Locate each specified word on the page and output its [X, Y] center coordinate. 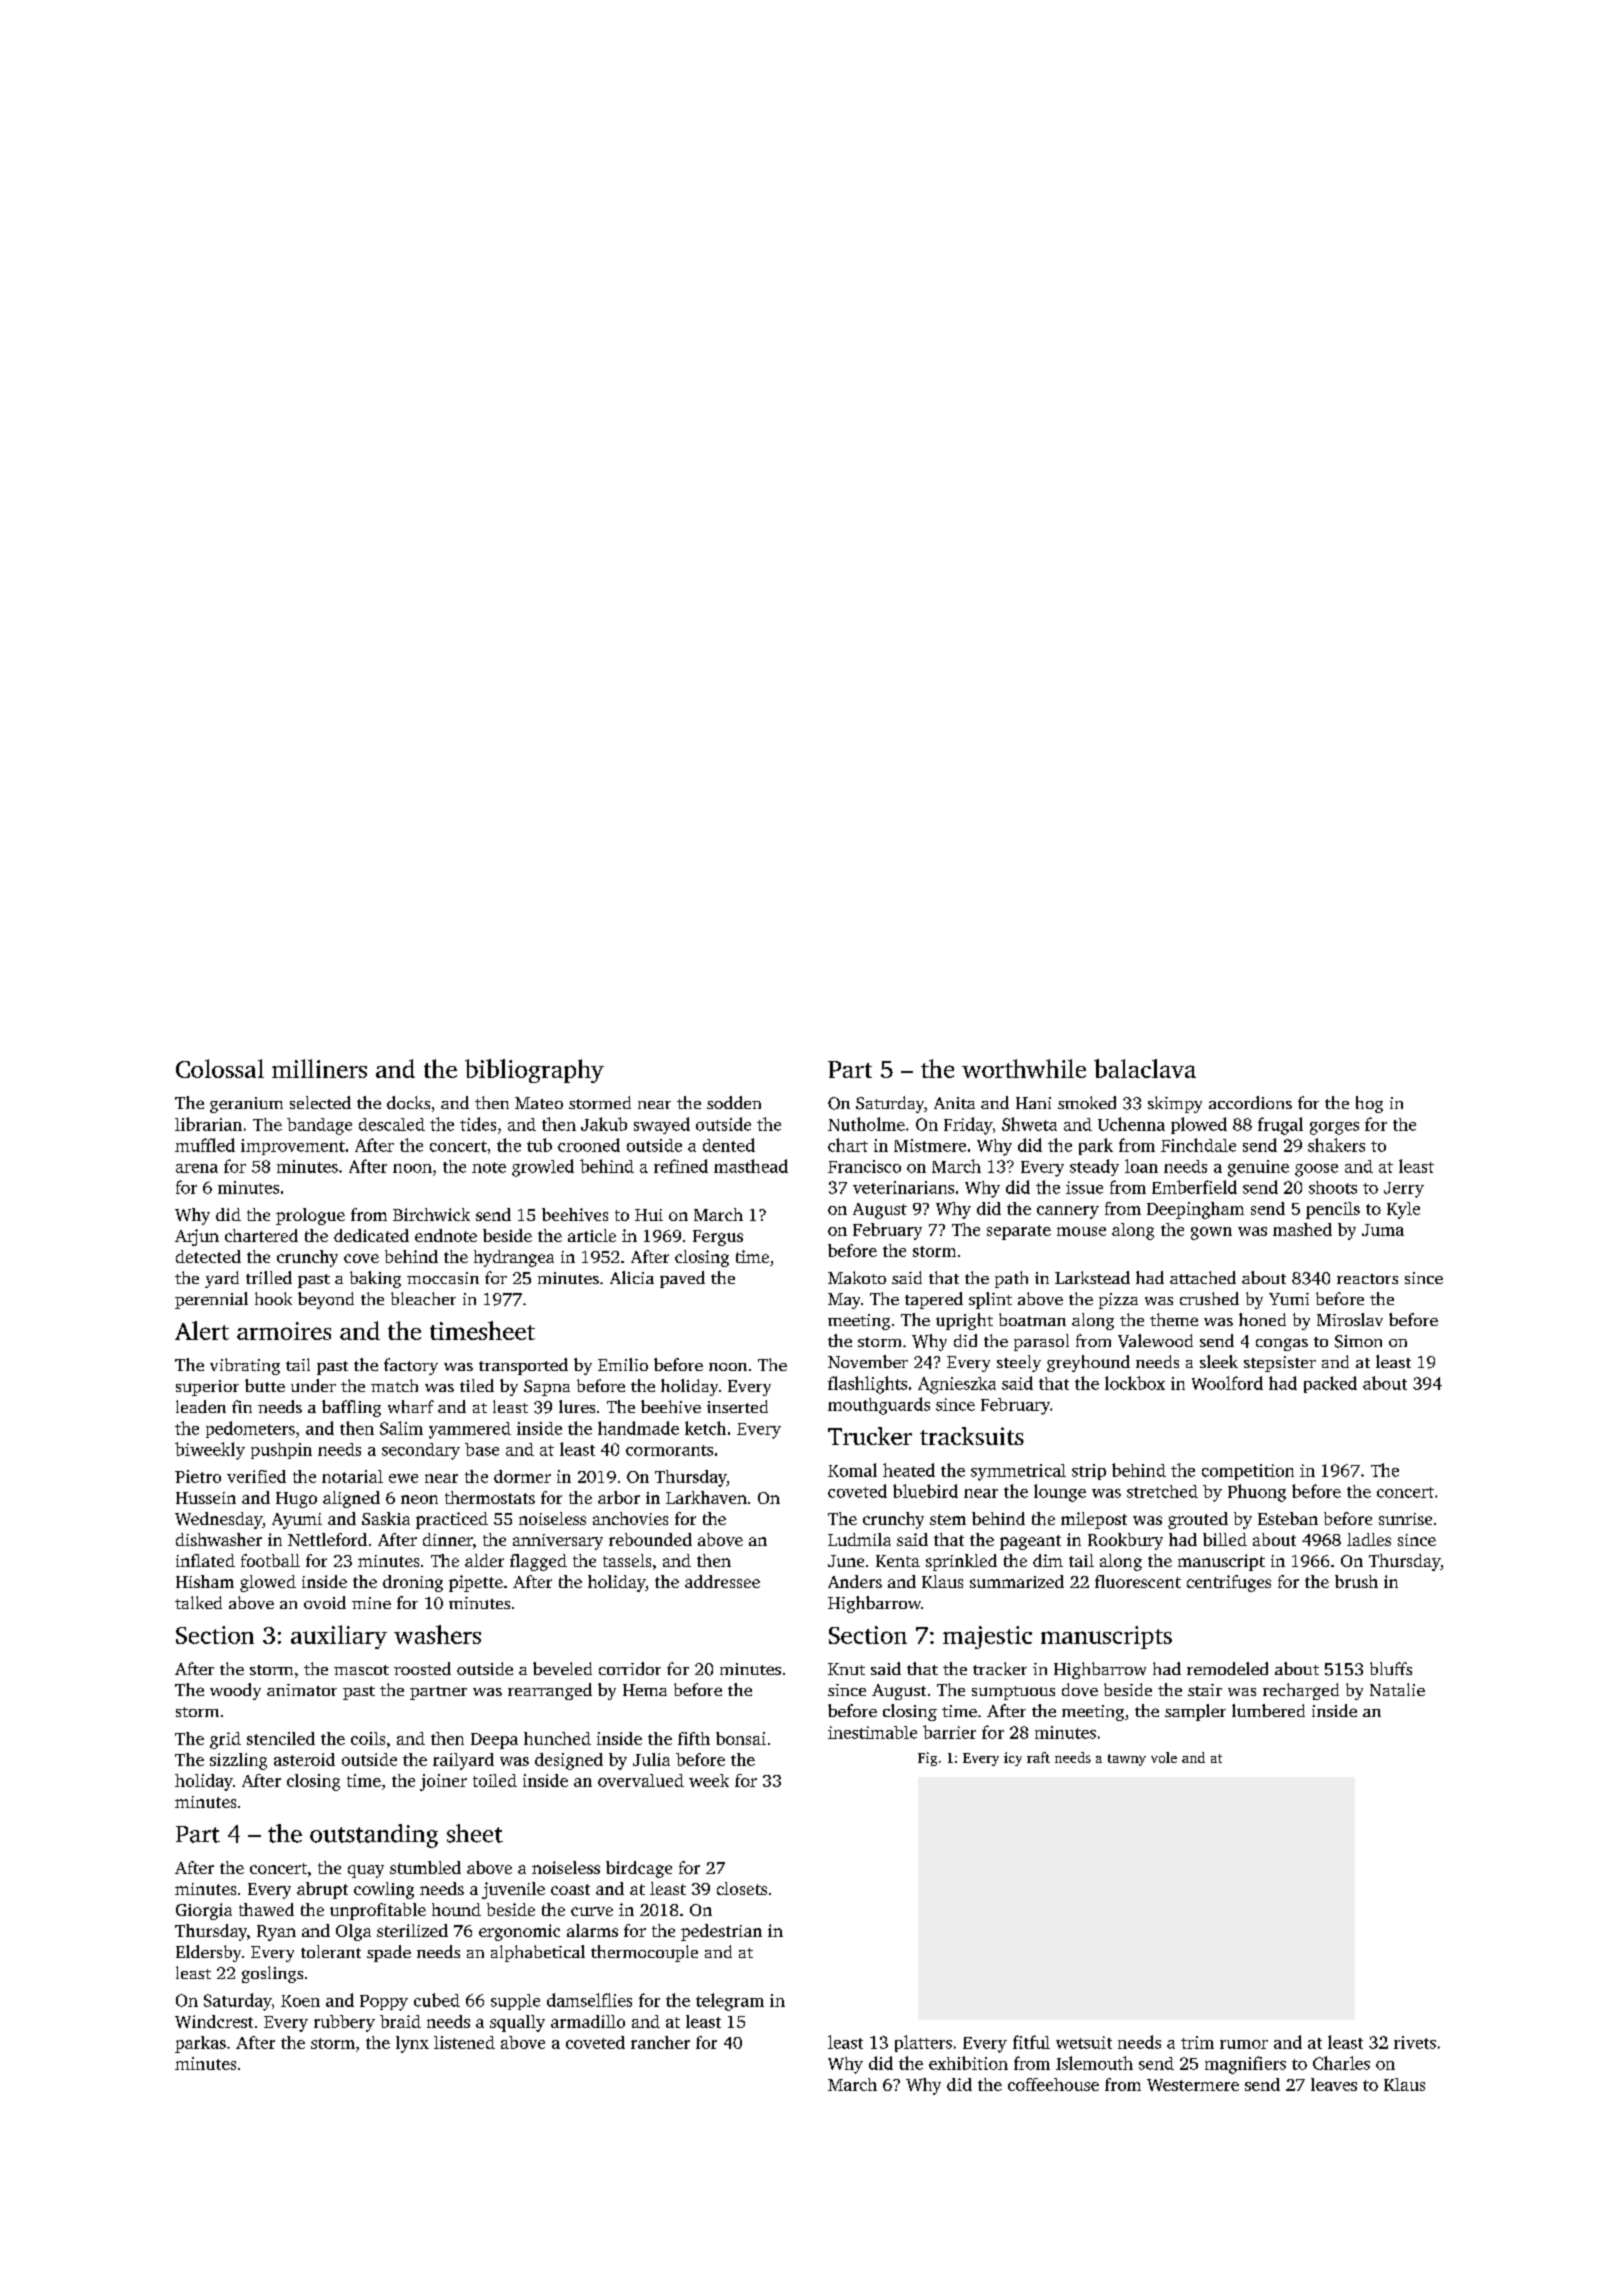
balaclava [1145, 1068]
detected [208, 1256]
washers [437, 1634]
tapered [934, 1300]
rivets [1415, 2042]
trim [1197, 2042]
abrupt [322, 1890]
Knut [846, 1669]
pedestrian [721, 1932]
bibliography [534, 1071]
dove [1080, 1689]
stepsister [1280, 1364]
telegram [730, 2002]
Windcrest [214, 2021]
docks [408, 1102]
